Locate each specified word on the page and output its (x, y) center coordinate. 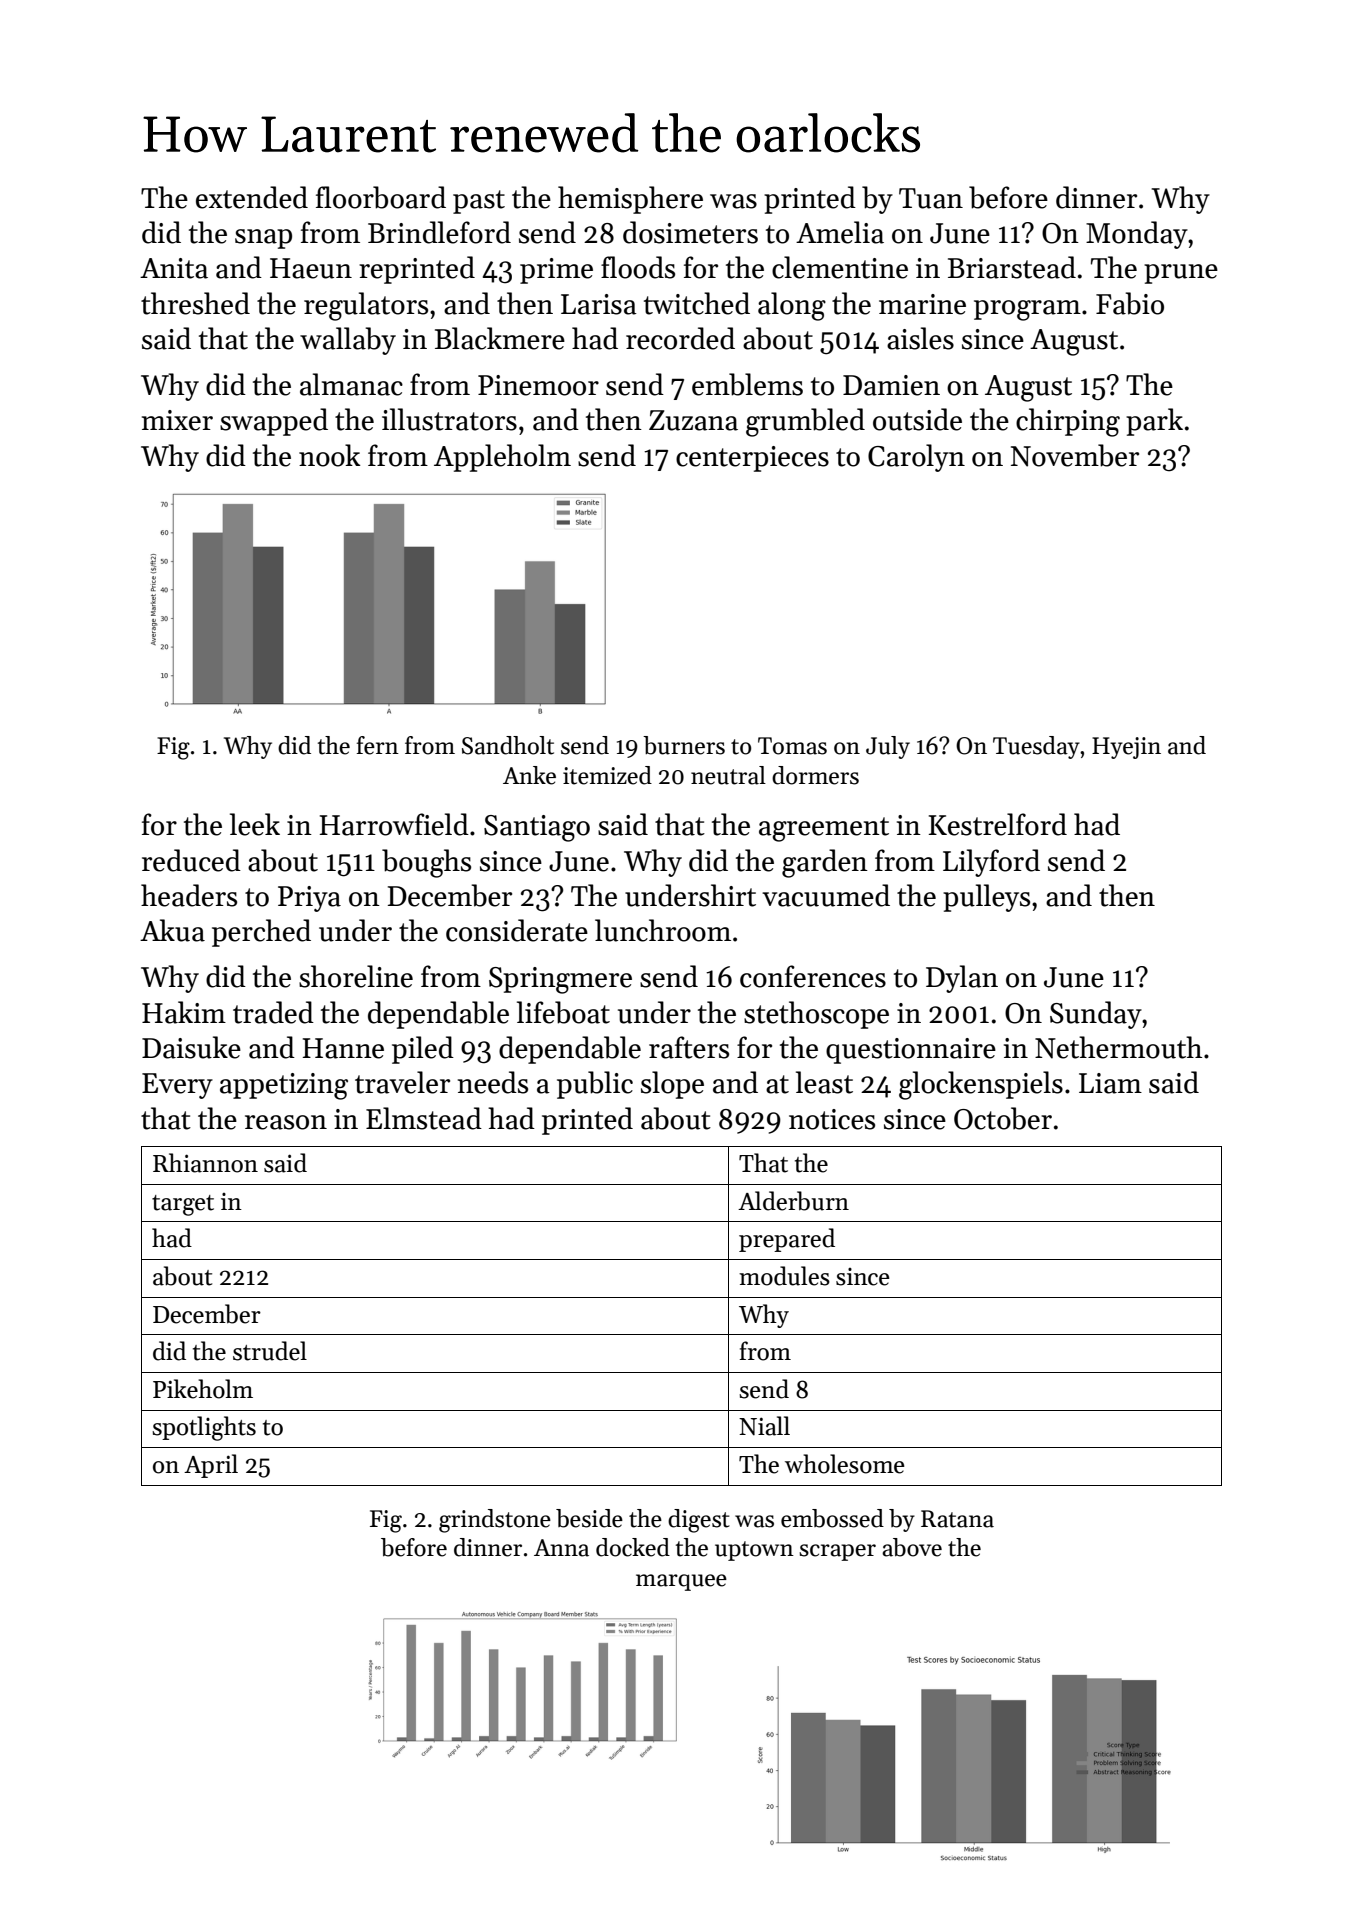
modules (784, 1276)
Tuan (931, 198)
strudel (270, 1351)
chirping (1068, 422)
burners (684, 745)
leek (255, 824)
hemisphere (630, 200)
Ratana (957, 1519)
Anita (174, 268)
